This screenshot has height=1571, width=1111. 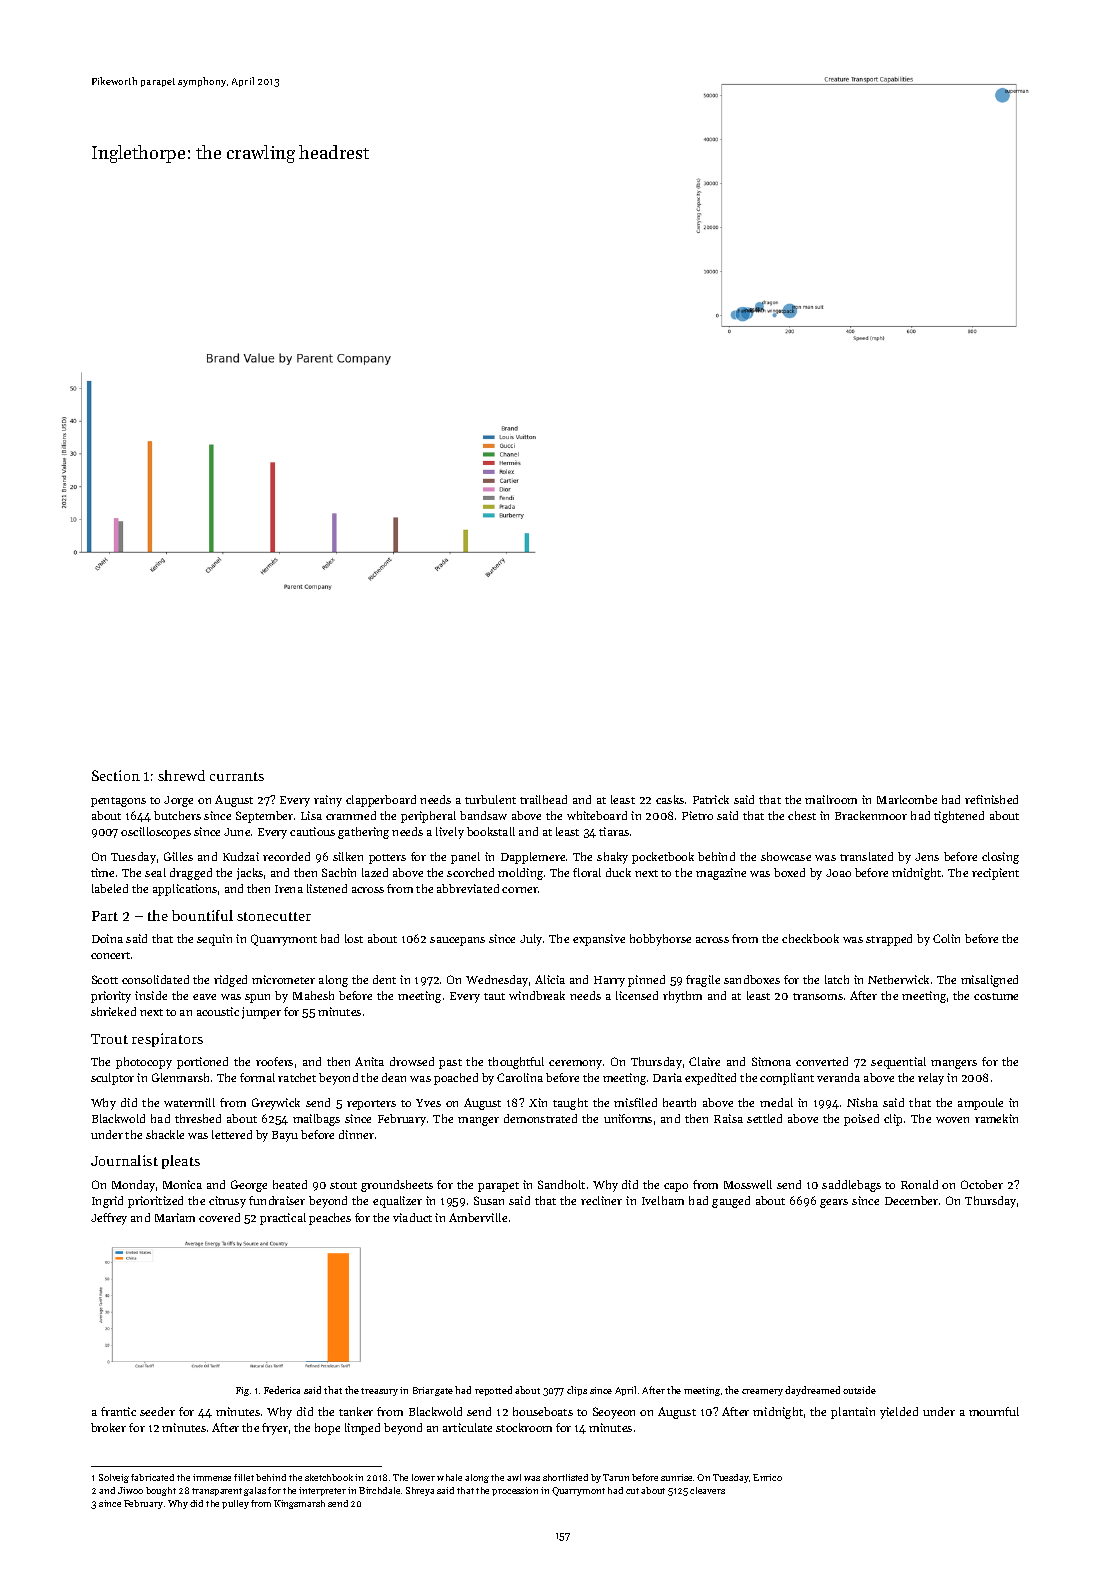 I want to click on Jiwoo, so click(x=130, y=1490).
